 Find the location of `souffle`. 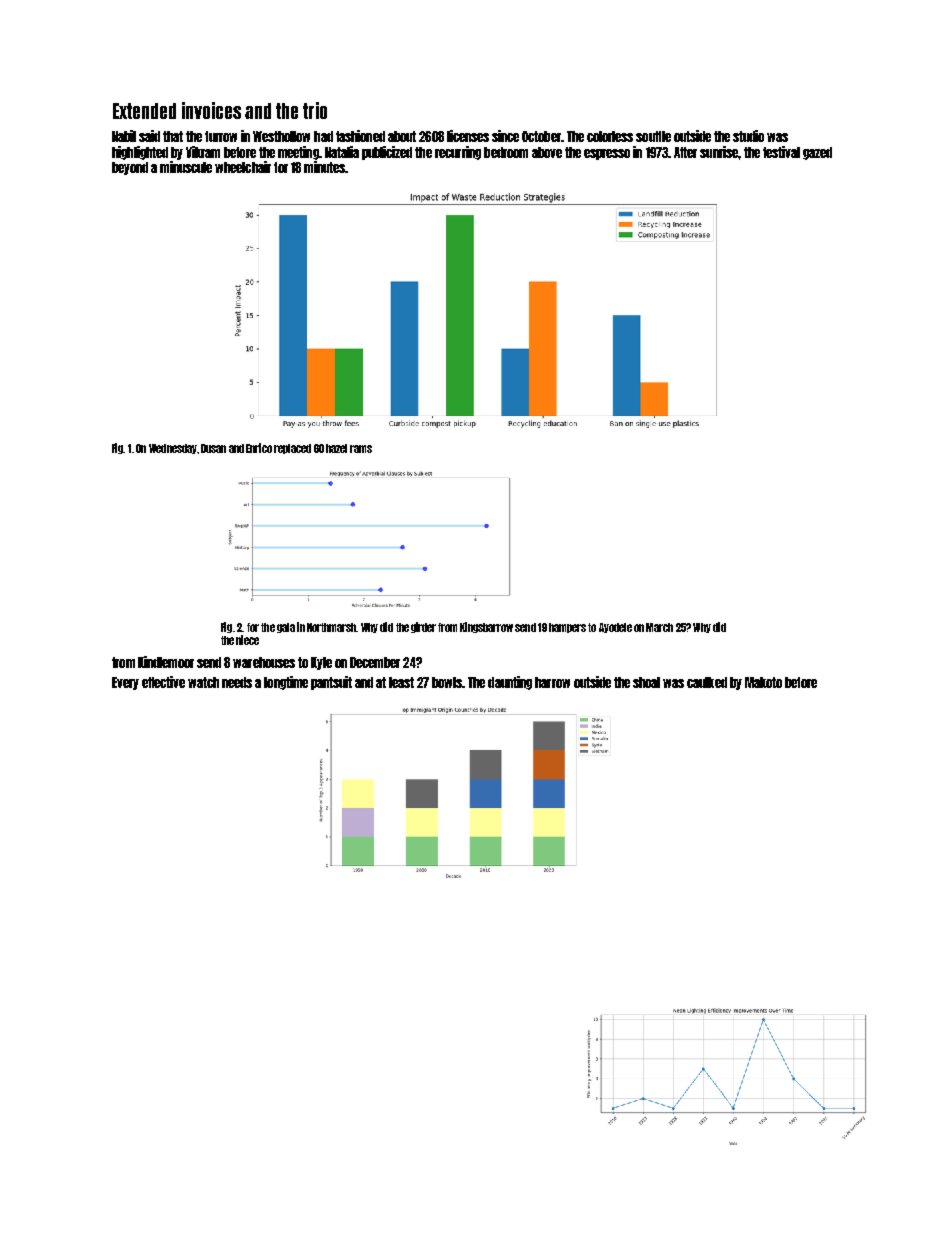

souffle is located at coordinates (653, 136).
